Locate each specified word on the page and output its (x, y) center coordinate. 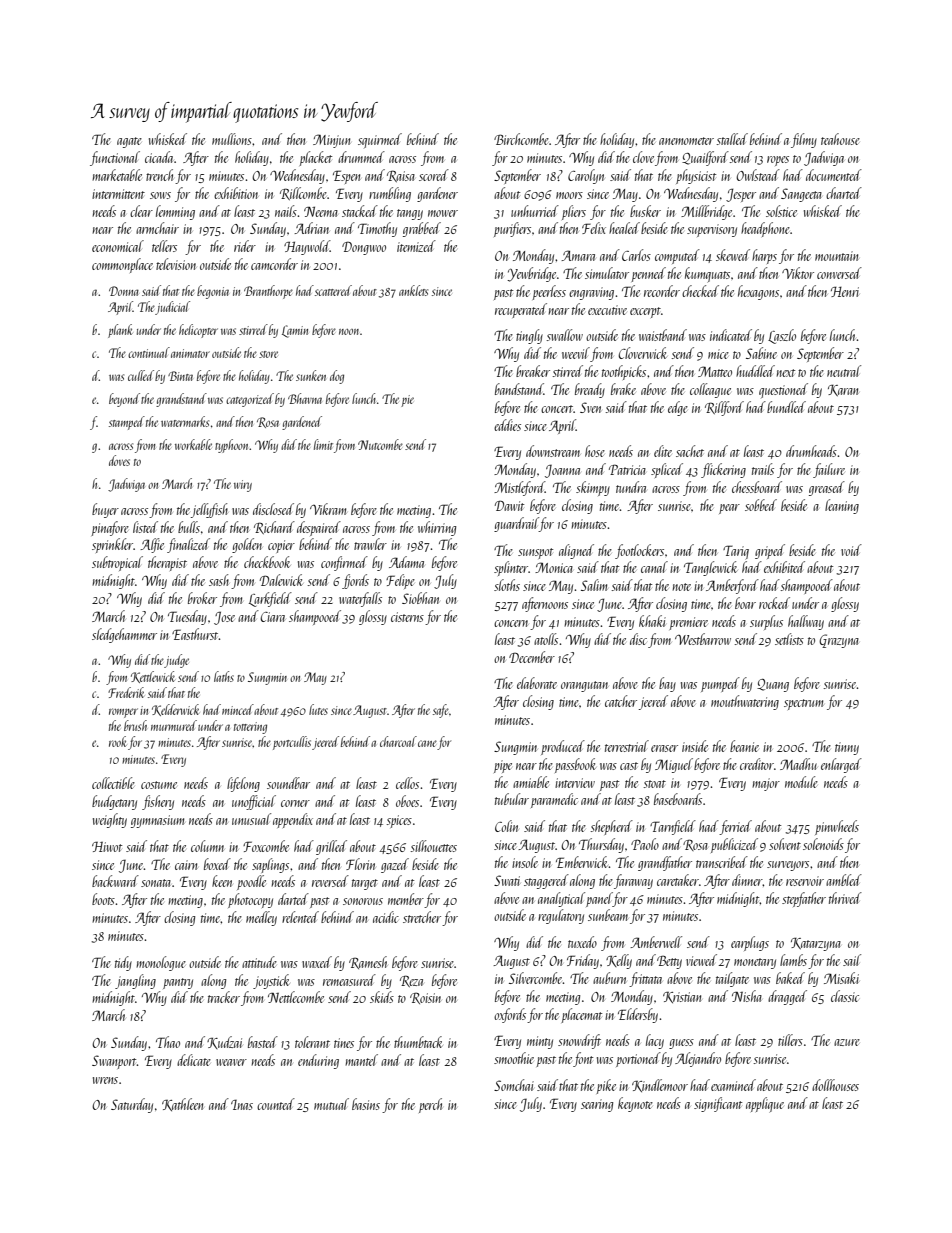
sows (160, 195)
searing (597, 1105)
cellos (407, 783)
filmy (804, 140)
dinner (747, 880)
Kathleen (183, 1104)
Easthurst (195, 634)
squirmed (380, 140)
